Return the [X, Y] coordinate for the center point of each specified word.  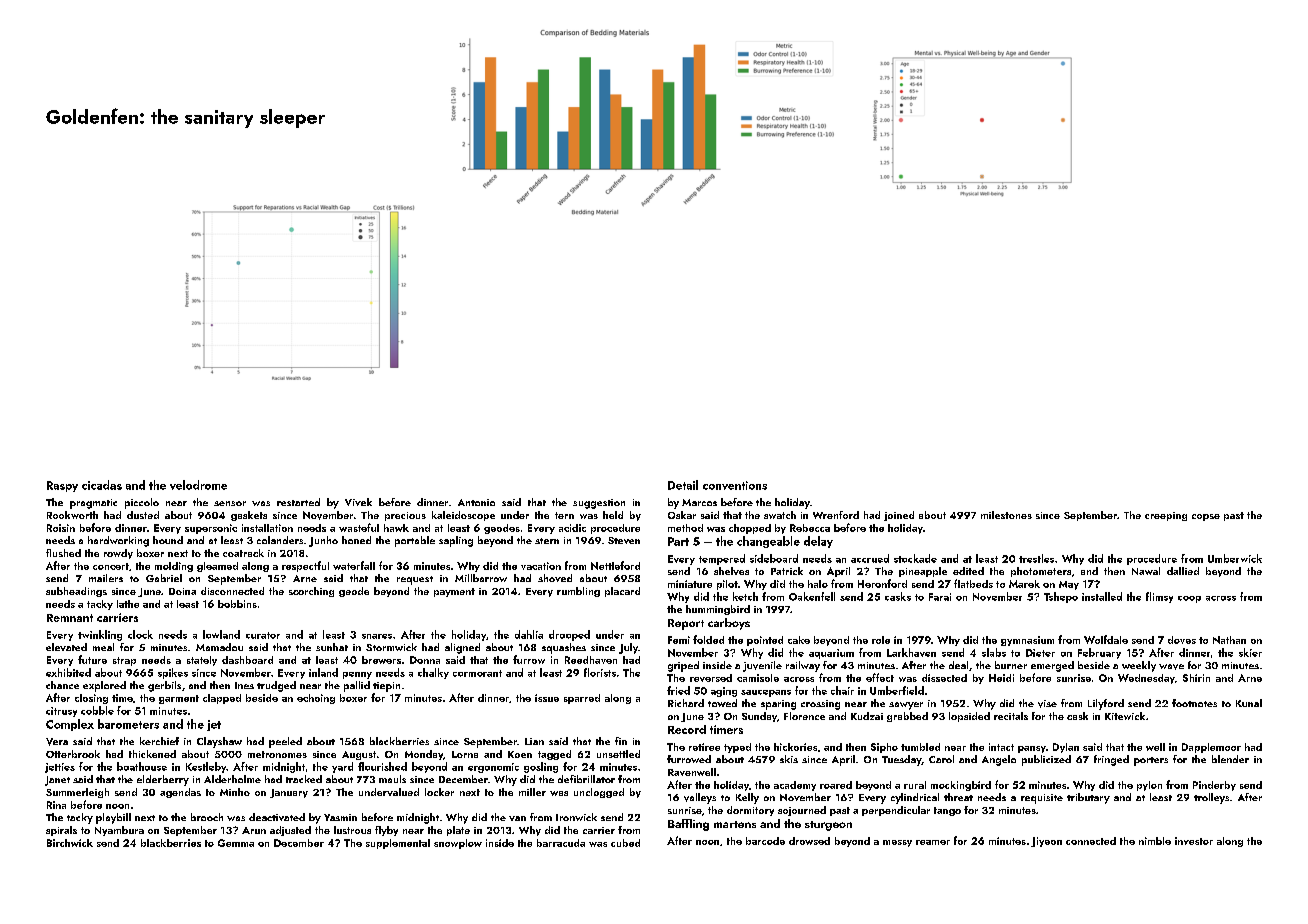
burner [1011, 665]
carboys [729, 624]
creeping [1166, 516]
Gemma [236, 843]
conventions [735, 485]
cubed [625, 843]
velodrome [198, 485]
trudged [276, 686]
